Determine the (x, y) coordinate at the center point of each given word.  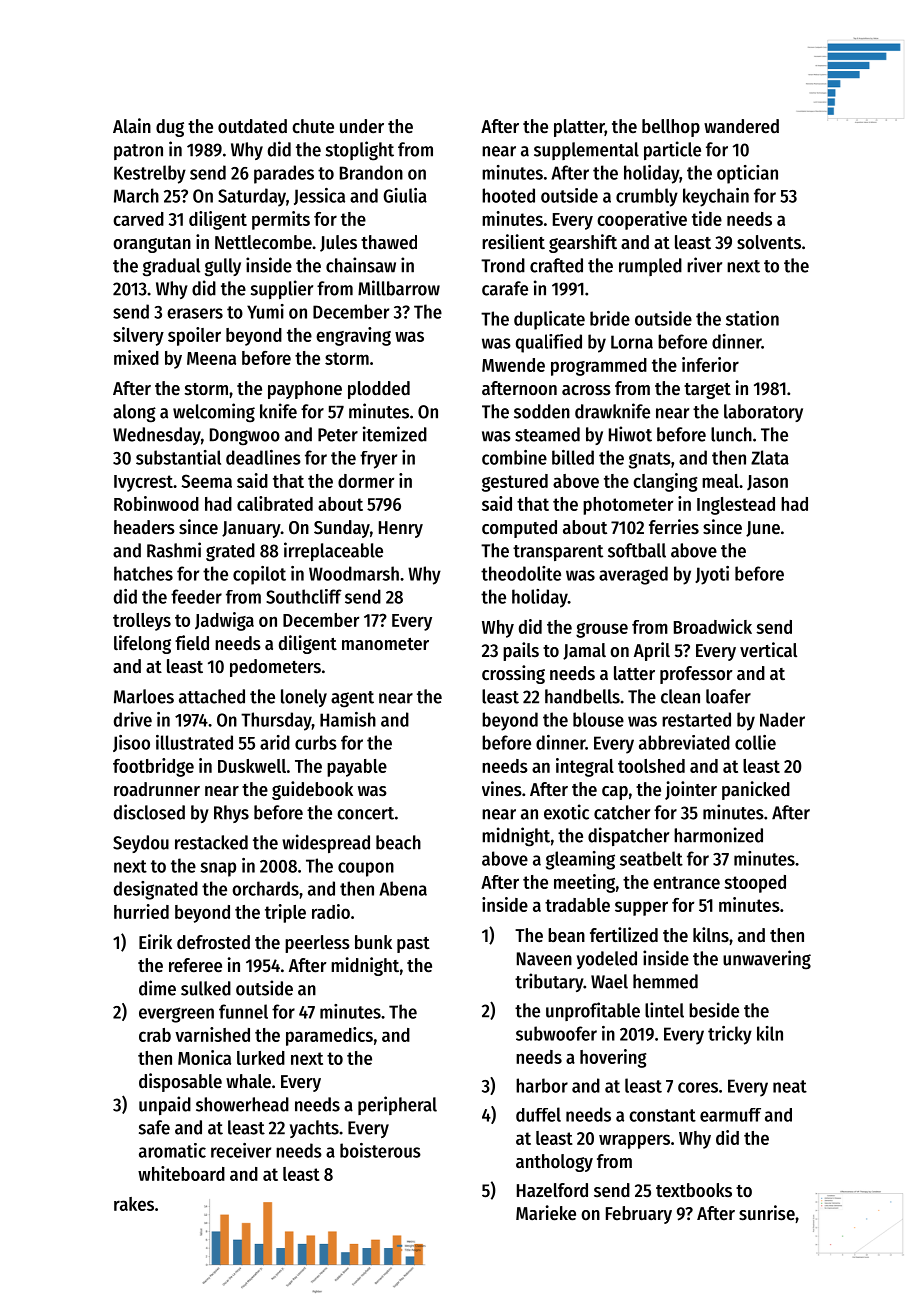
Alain (132, 125)
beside (714, 1010)
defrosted (213, 942)
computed (519, 529)
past (413, 945)
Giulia (405, 195)
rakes (134, 1204)
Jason (767, 483)
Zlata (770, 457)
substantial (178, 457)
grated (230, 552)
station (752, 318)
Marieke (546, 1213)
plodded (379, 390)
